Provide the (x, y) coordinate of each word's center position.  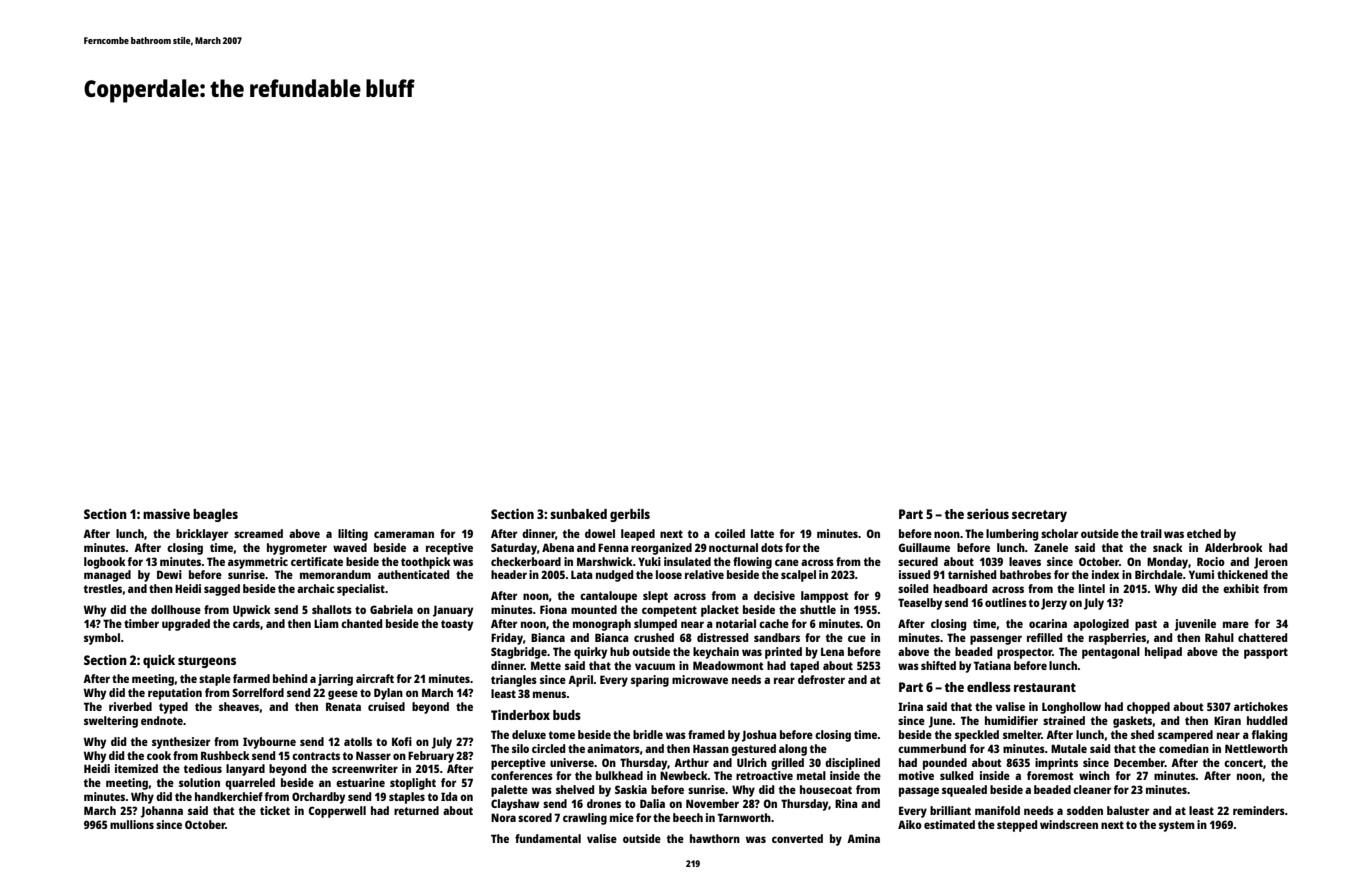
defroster (821, 679)
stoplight (413, 784)
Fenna (613, 547)
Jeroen (1271, 563)
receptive (449, 549)
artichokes (1261, 706)
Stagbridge (519, 653)
